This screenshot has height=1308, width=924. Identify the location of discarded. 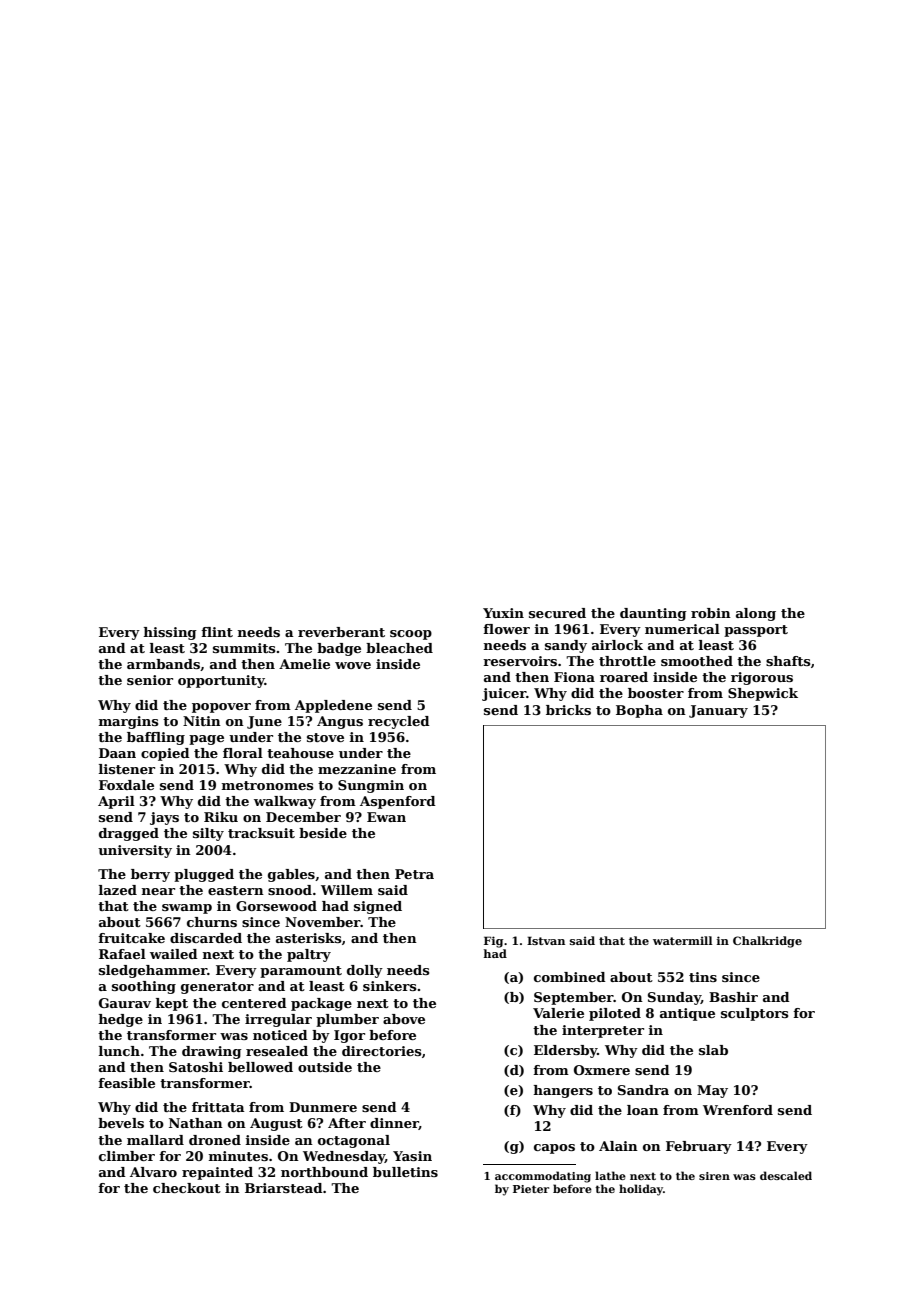
(206, 938).
